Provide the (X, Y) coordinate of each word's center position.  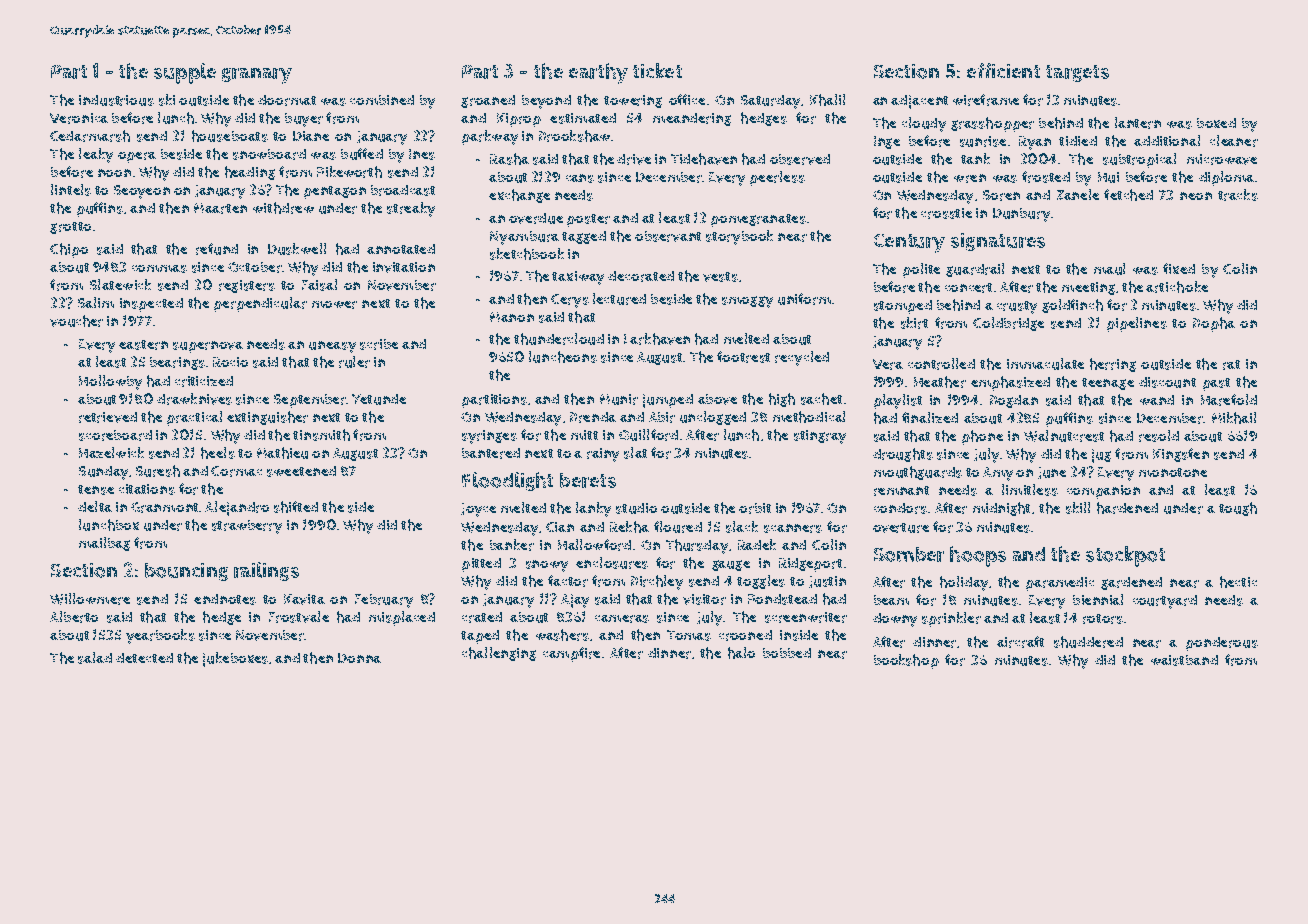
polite (921, 270)
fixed (1179, 268)
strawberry (247, 527)
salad (95, 658)
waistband (1184, 660)
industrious (116, 100)
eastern (143, 345)
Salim (96, 302)
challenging (499, 654)
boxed (1216, 123)
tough (1238, 509)
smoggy (747, 302)
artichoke (1177, 287)
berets (588, 480)
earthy (598, 73)
